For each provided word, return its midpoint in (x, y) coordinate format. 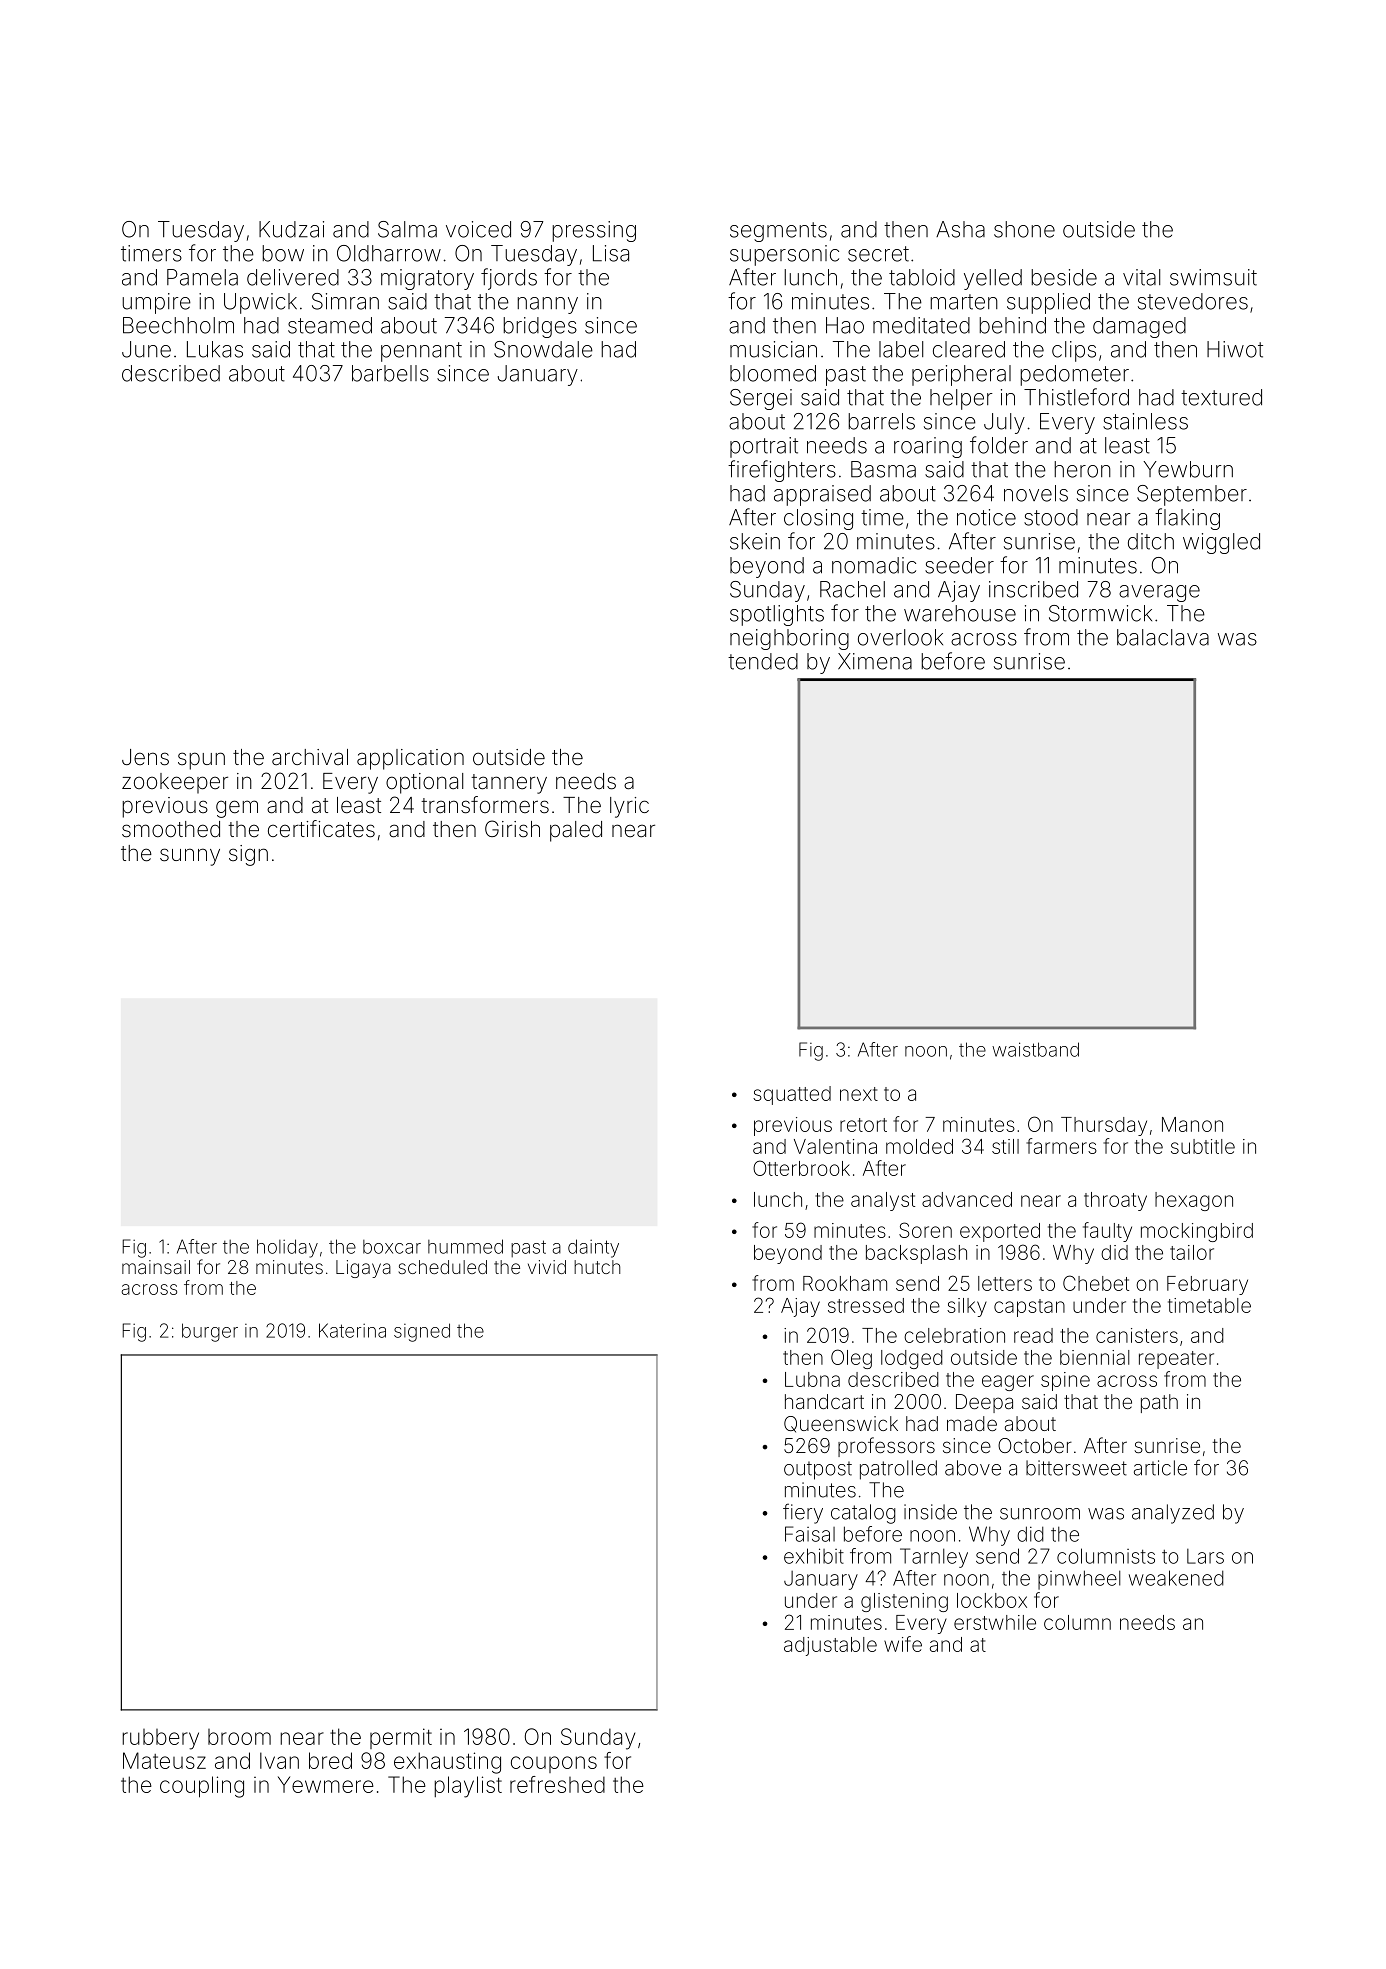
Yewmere (326, 1784)
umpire (156, 303)
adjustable (830, 1646)
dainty (593, 1248)
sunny (190, 857)
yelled (993, 279)
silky (967, 1307)
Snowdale (543, 349)
